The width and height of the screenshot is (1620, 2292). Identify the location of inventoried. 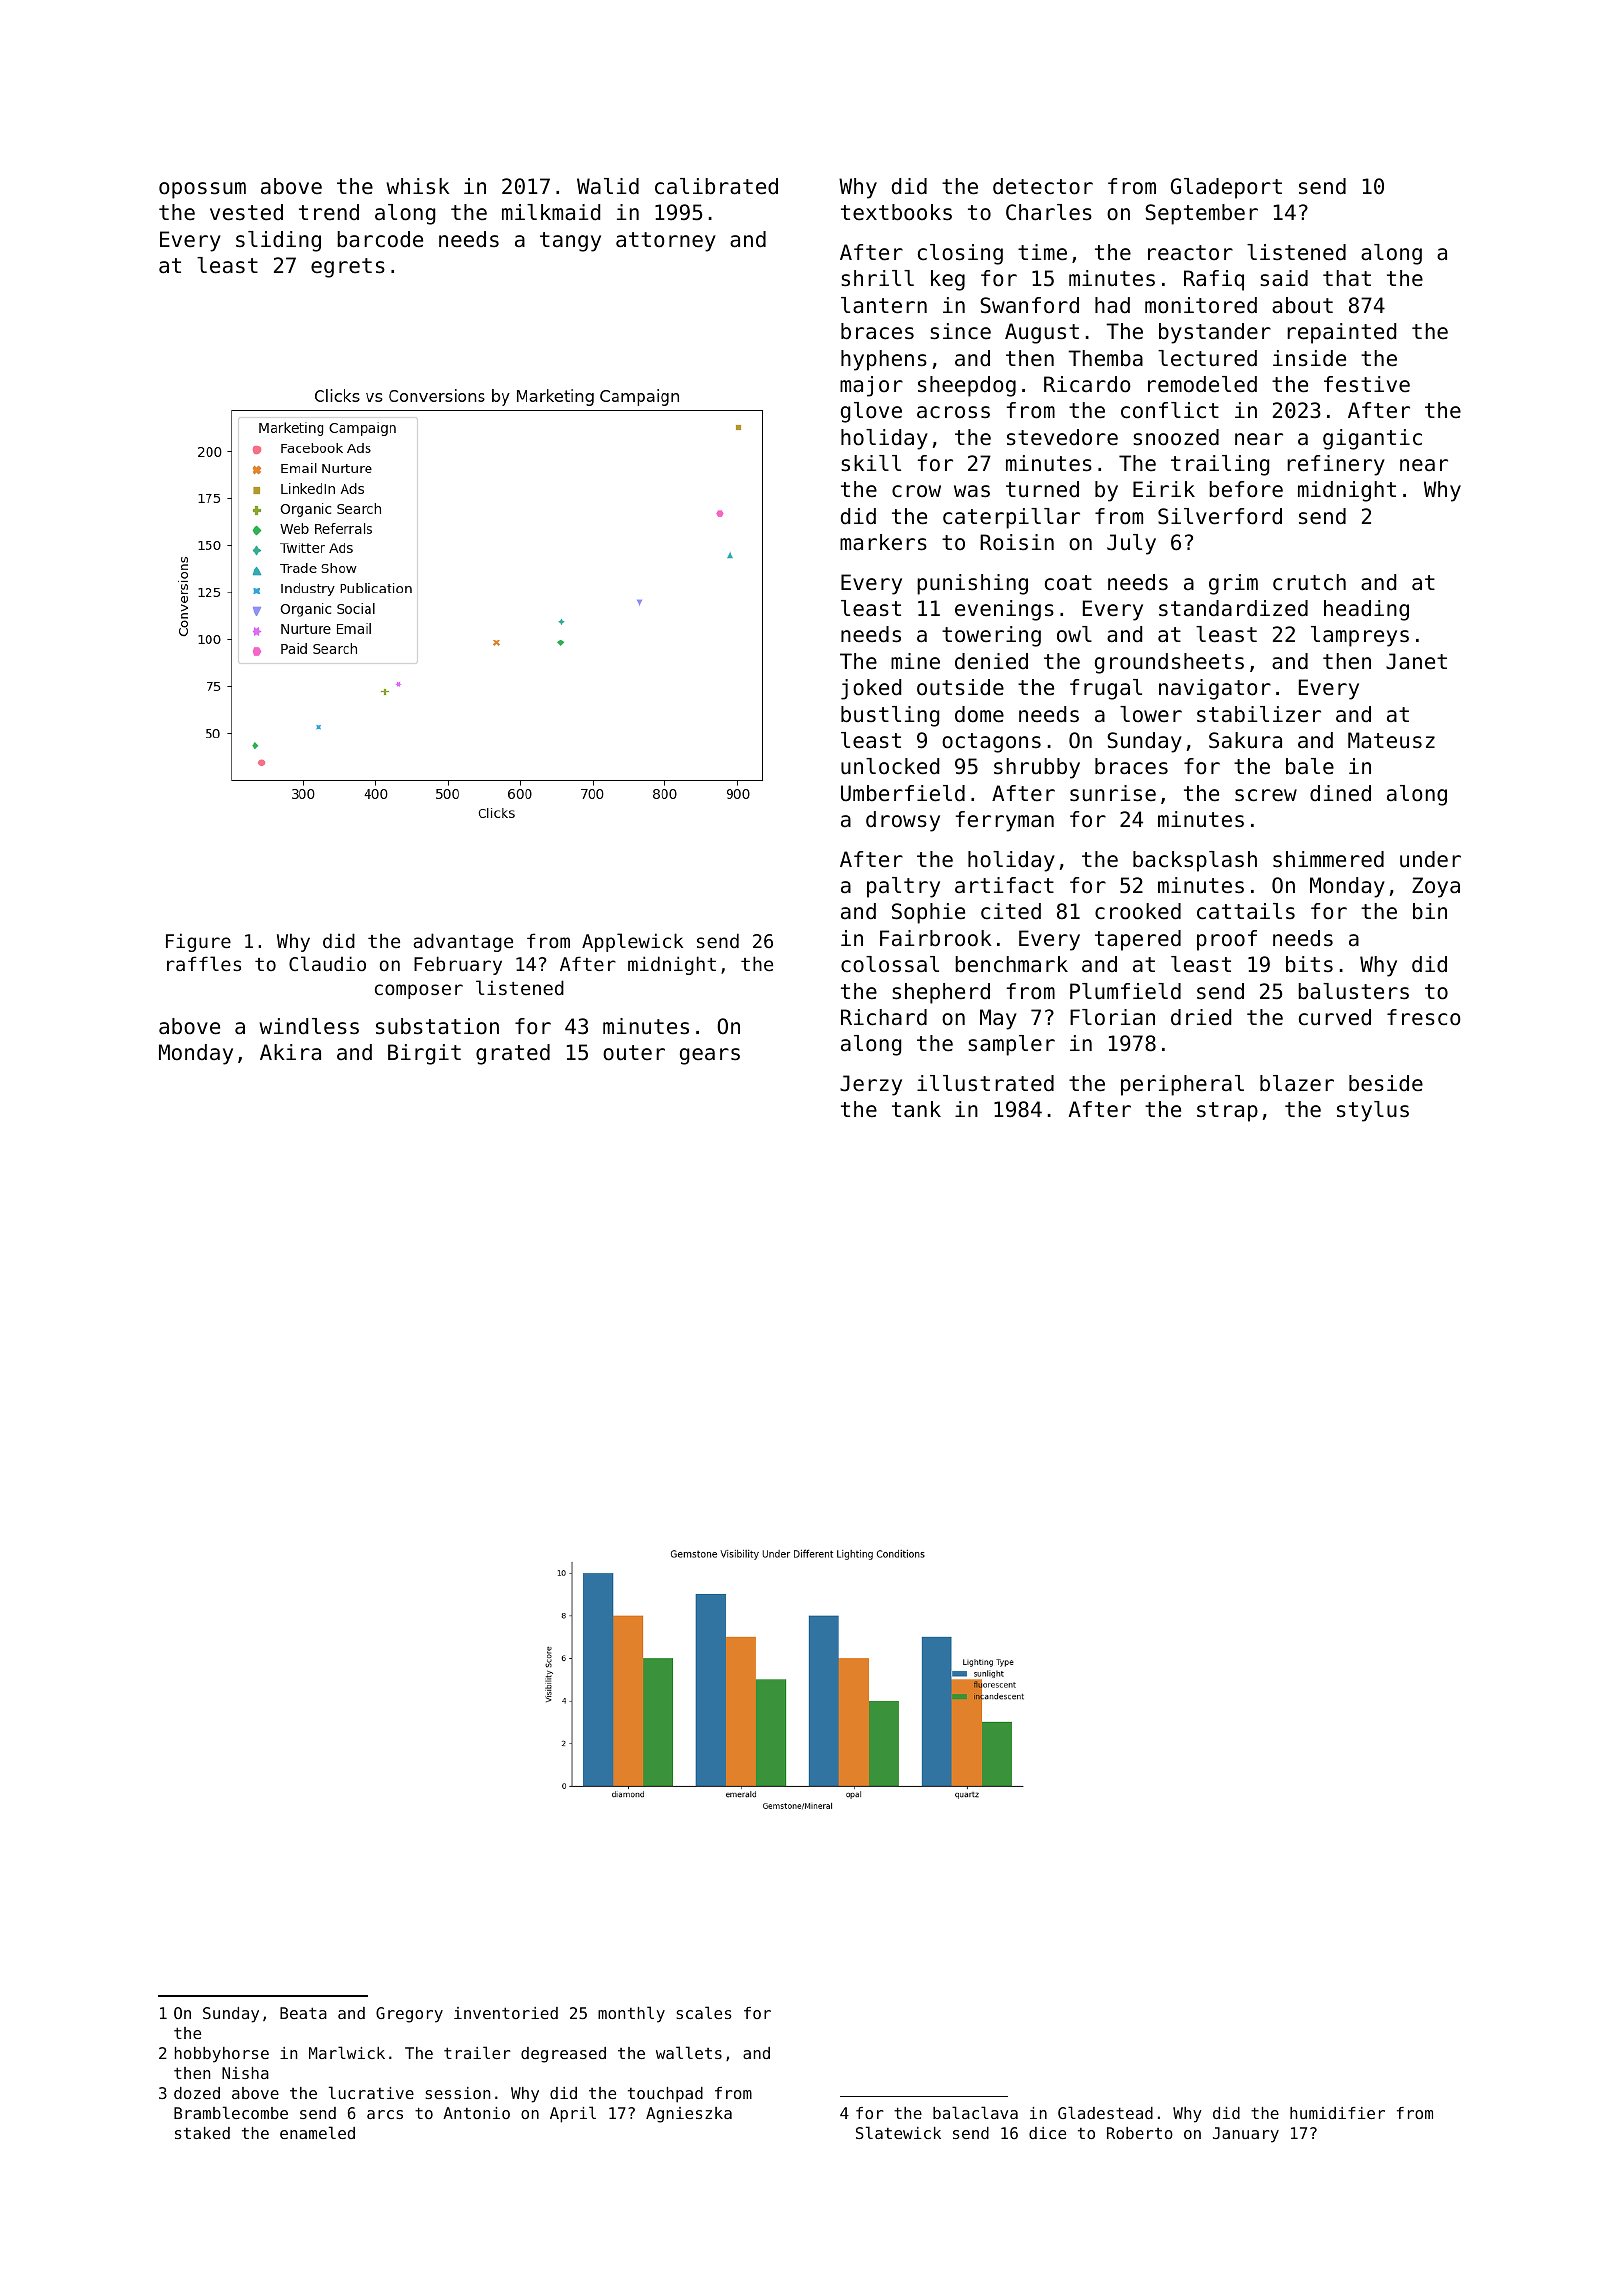
(506, 2013).
